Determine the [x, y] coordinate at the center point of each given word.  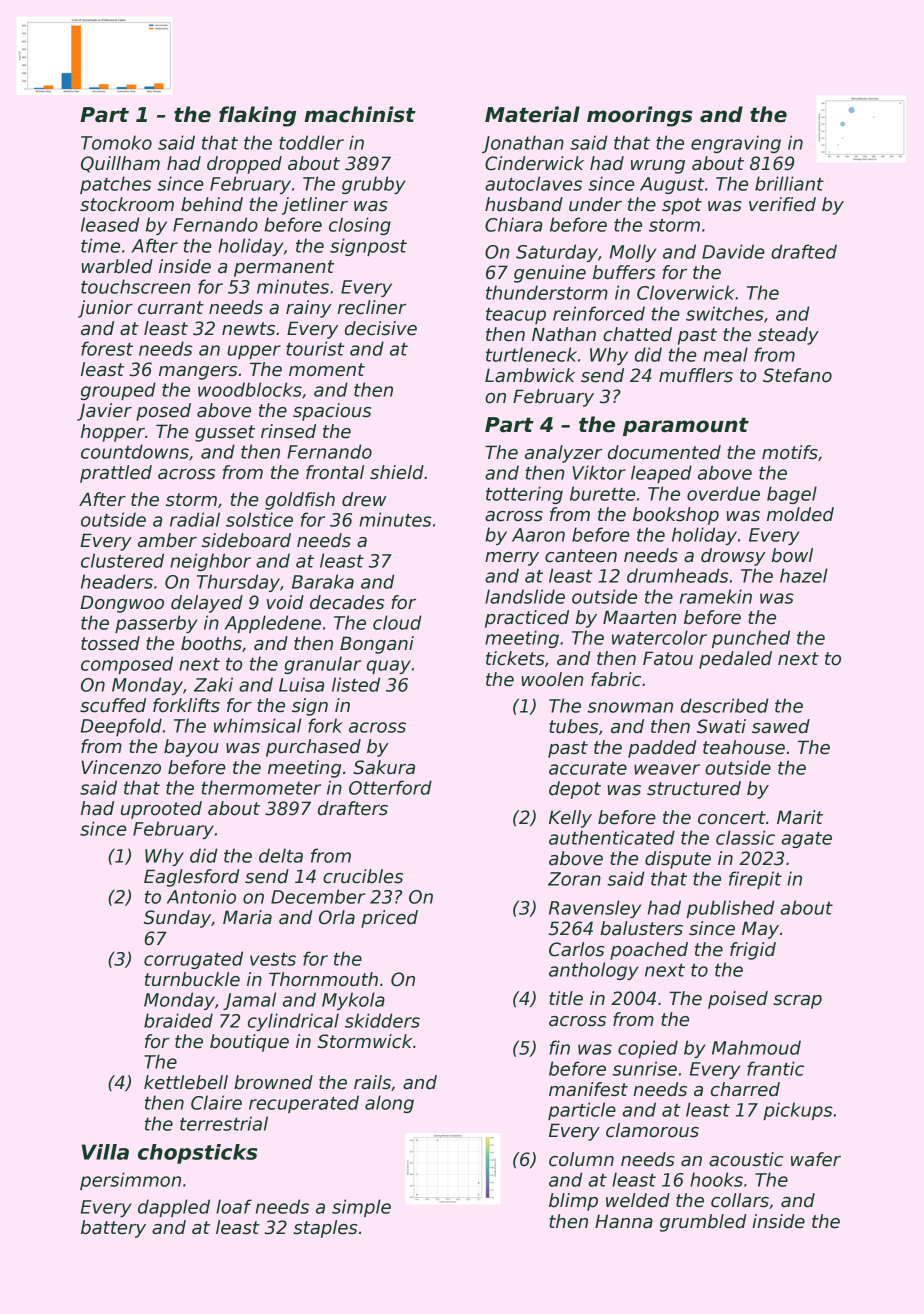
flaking [257, 116]
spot [682, 206]
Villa [105, 1152]
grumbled [703, 1223]
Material [532, 114]
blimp [573, 1202]
